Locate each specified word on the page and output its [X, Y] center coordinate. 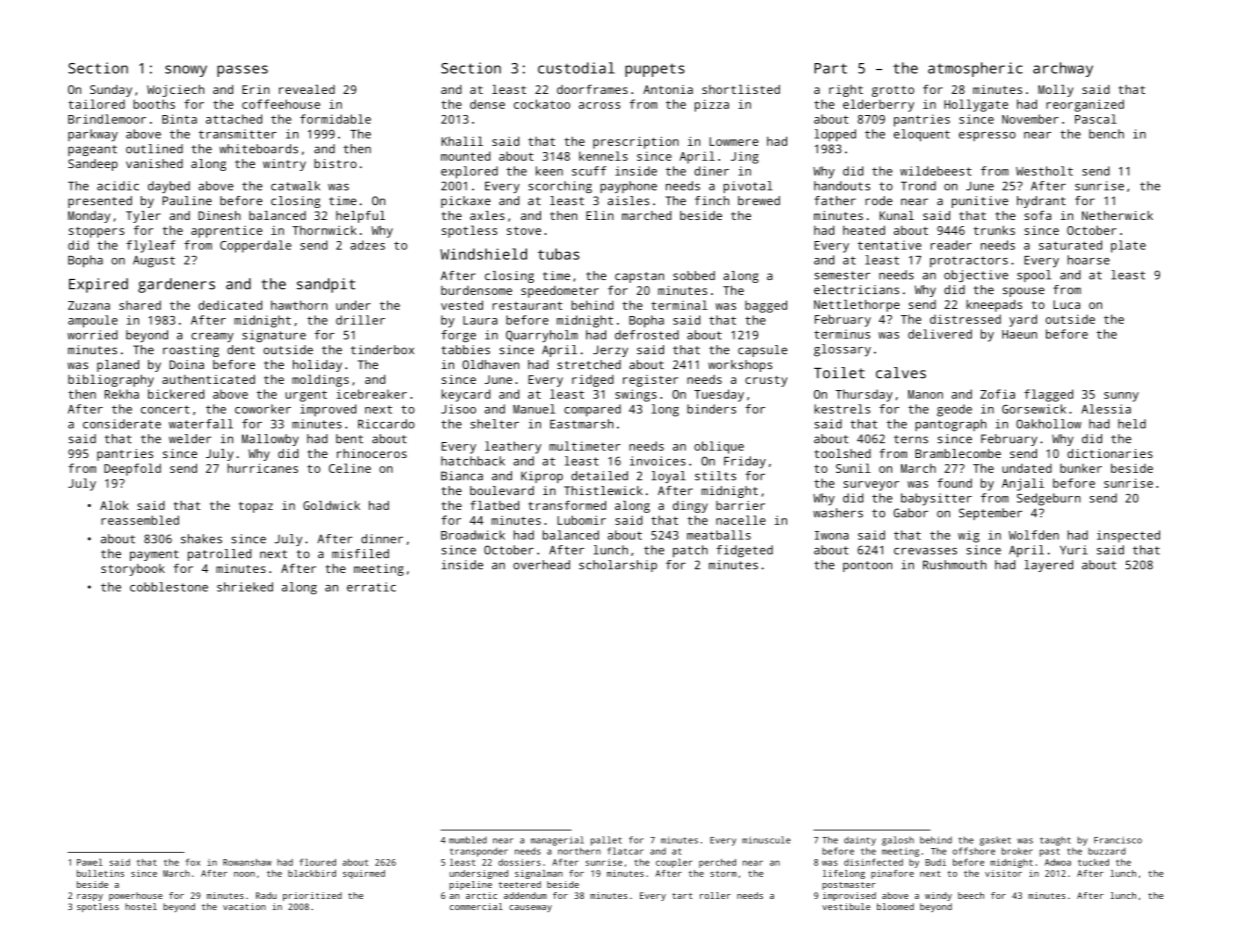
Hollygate [976, 105]
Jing [745, 158]
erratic [371, 587]
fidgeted [744, 551]
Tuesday [719, 395]
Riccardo [386, 424]
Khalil [462, 141]
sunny [1121, 397]
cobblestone [169, 587]
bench [1106, 134]
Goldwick [331, 505]
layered [1048, 566]
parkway [93, 135]
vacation [244, 906]
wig [968, 536]
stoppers [96, 232]
